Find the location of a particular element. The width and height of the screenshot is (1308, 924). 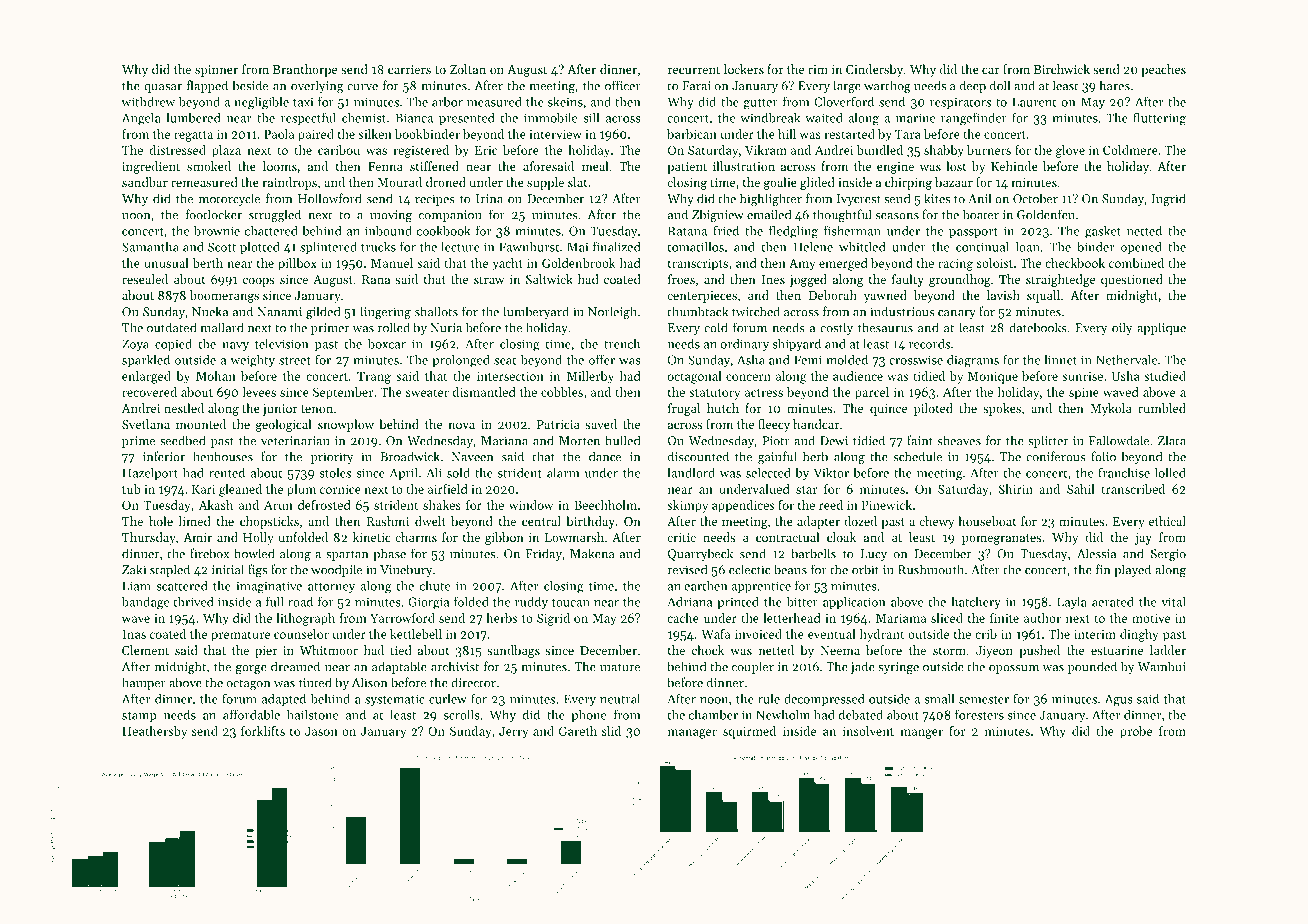

boxcar is located at coordinates (387, 344).
